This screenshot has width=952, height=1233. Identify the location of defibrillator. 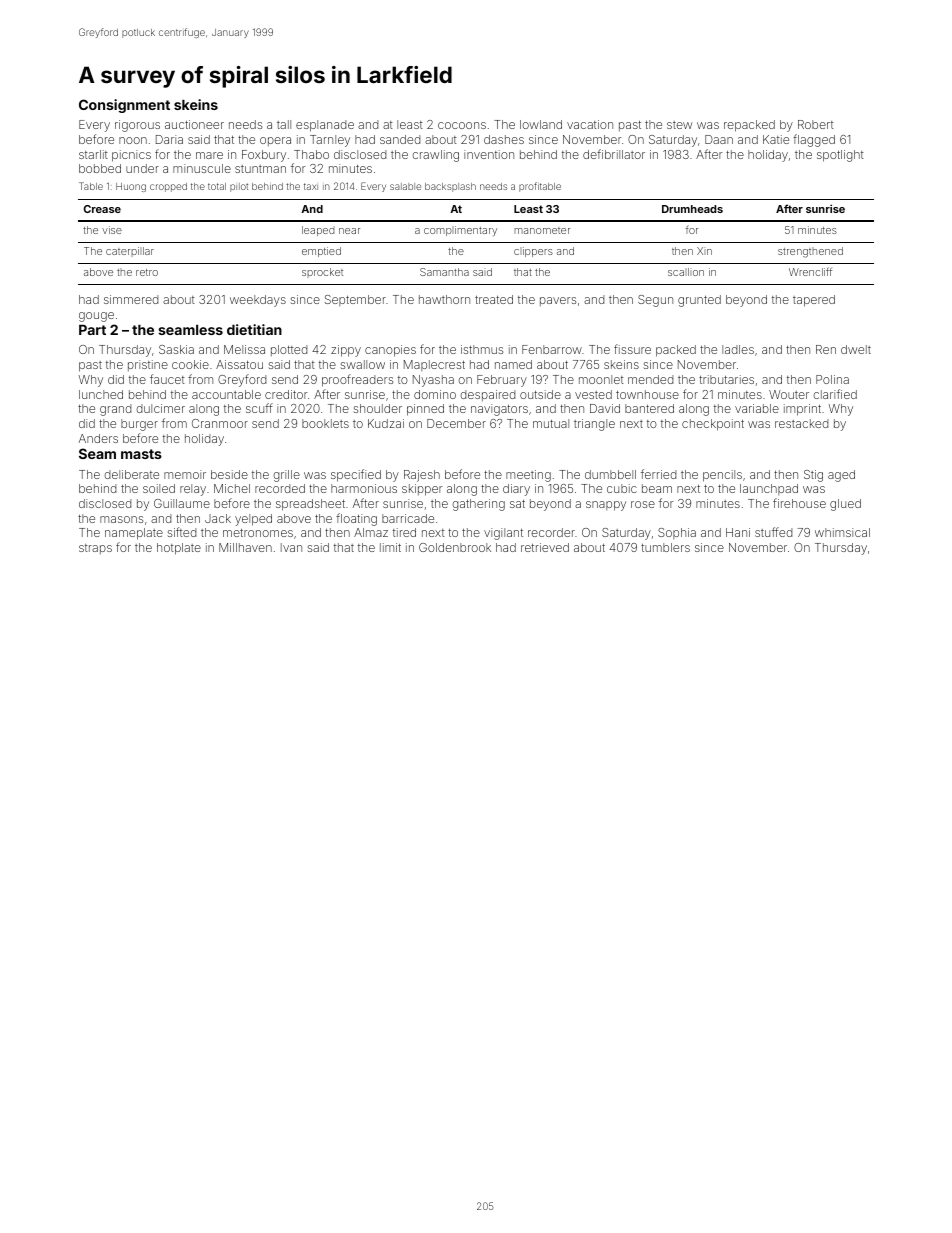
(614, 154).
